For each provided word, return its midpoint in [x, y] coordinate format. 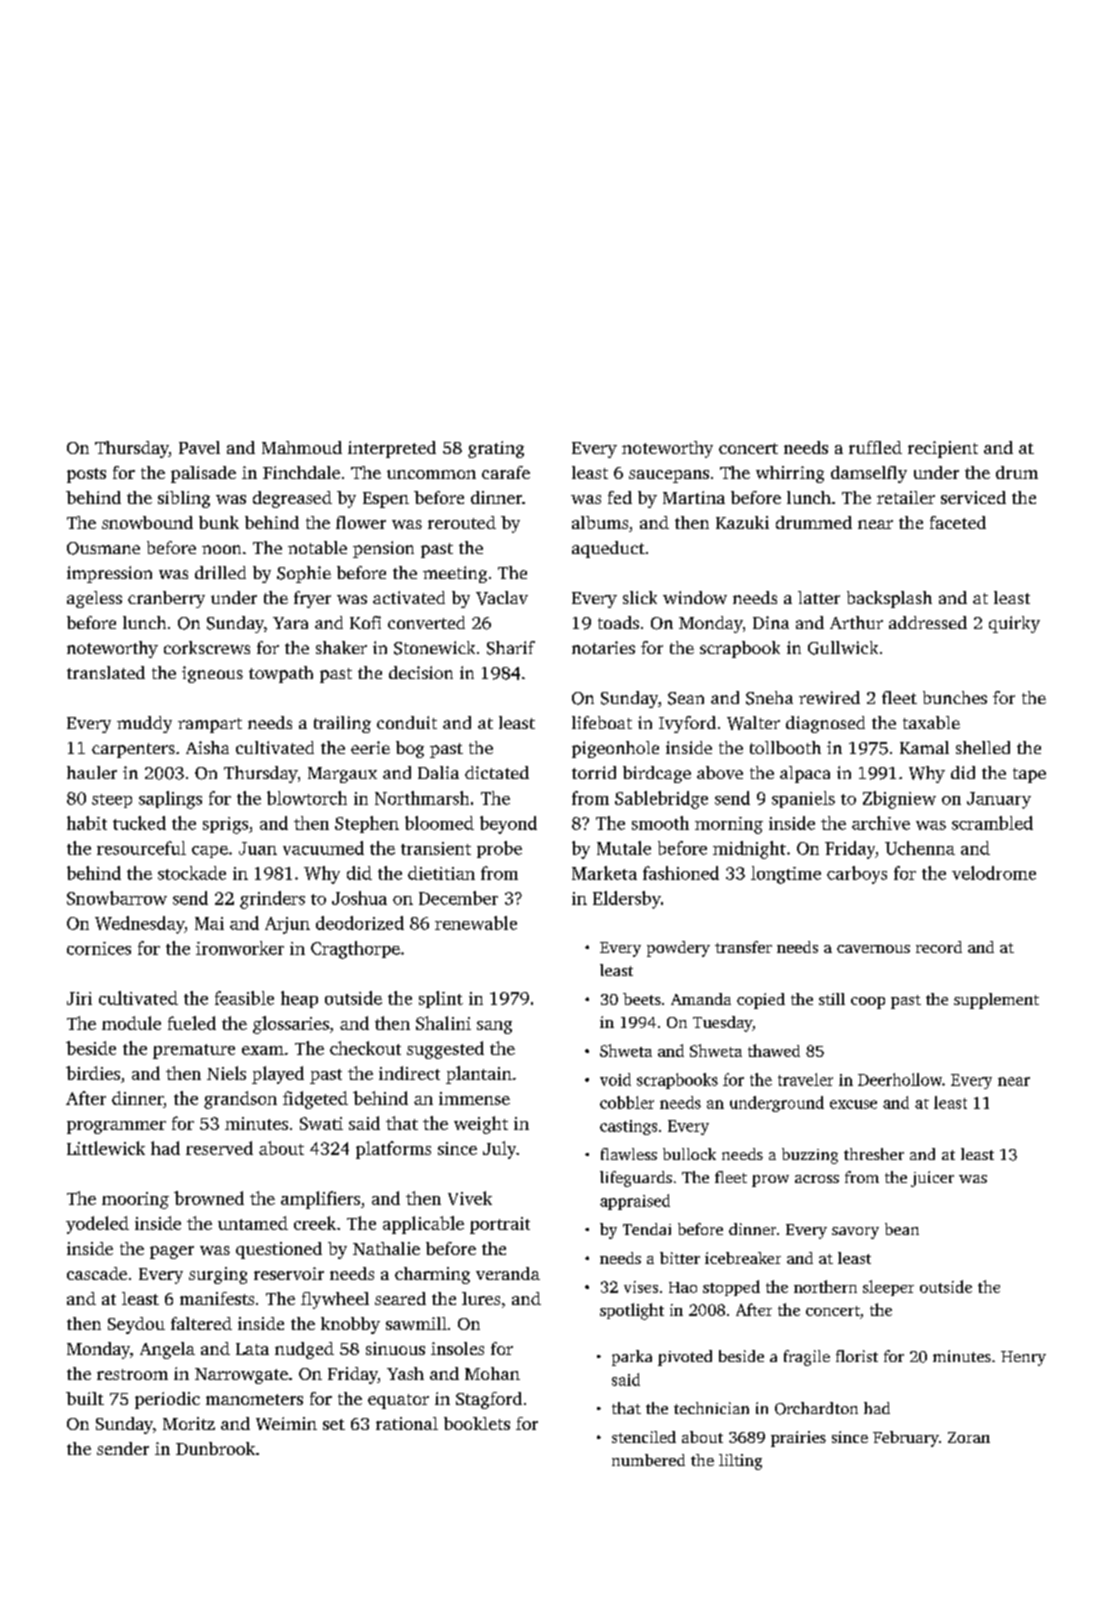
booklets [477, 1423]
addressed [928, 622]
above [720, 772]
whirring [790, 474]
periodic [167, 1400]
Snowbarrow [117, 898]
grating [496, 449]
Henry [1023, 1358]
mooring [135, 1200]
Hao [683, 1287]
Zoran [969, 1437]
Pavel [199, 447]
